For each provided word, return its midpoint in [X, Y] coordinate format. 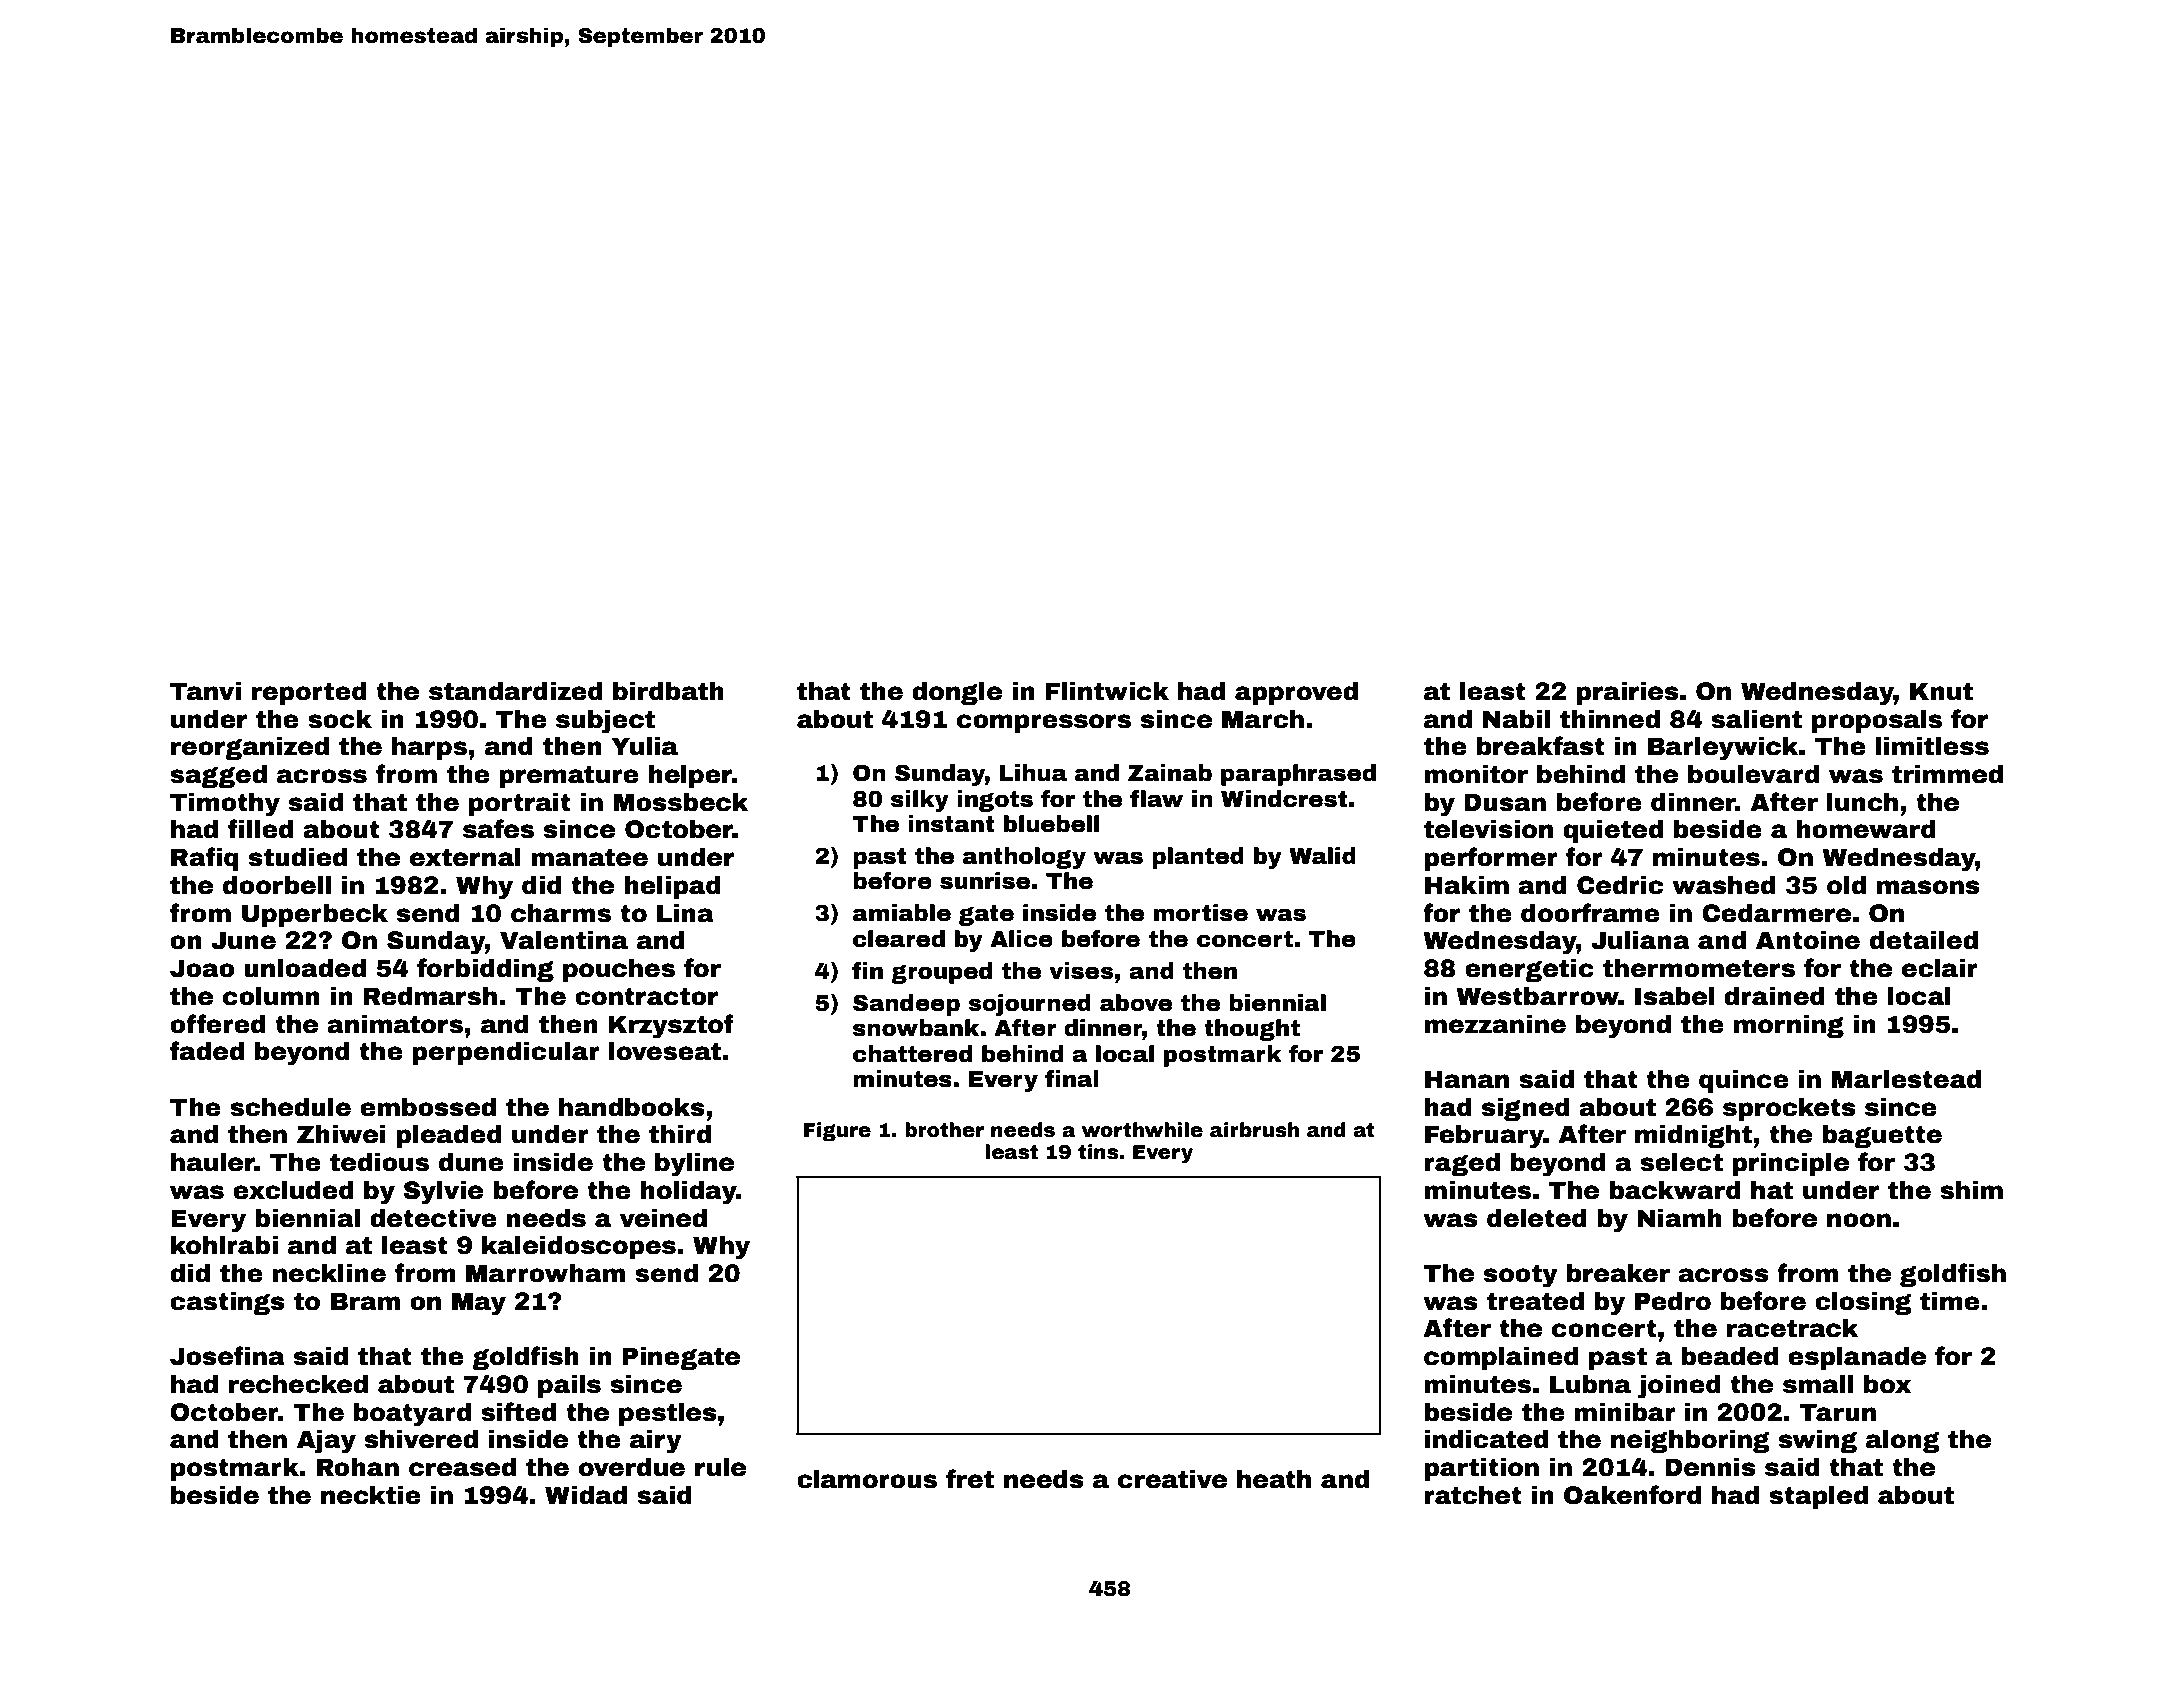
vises [1081, 971]
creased [462, 1467]
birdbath [668, 691]
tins [1098, 1152]
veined [663, 1218]
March [1263, 719]
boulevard [1753, 774]
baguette [1882, 1136]
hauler [213, 1162]
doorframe [1590, 913]
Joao [202, 968]
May [479, 1304]
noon [1859, 1220]
